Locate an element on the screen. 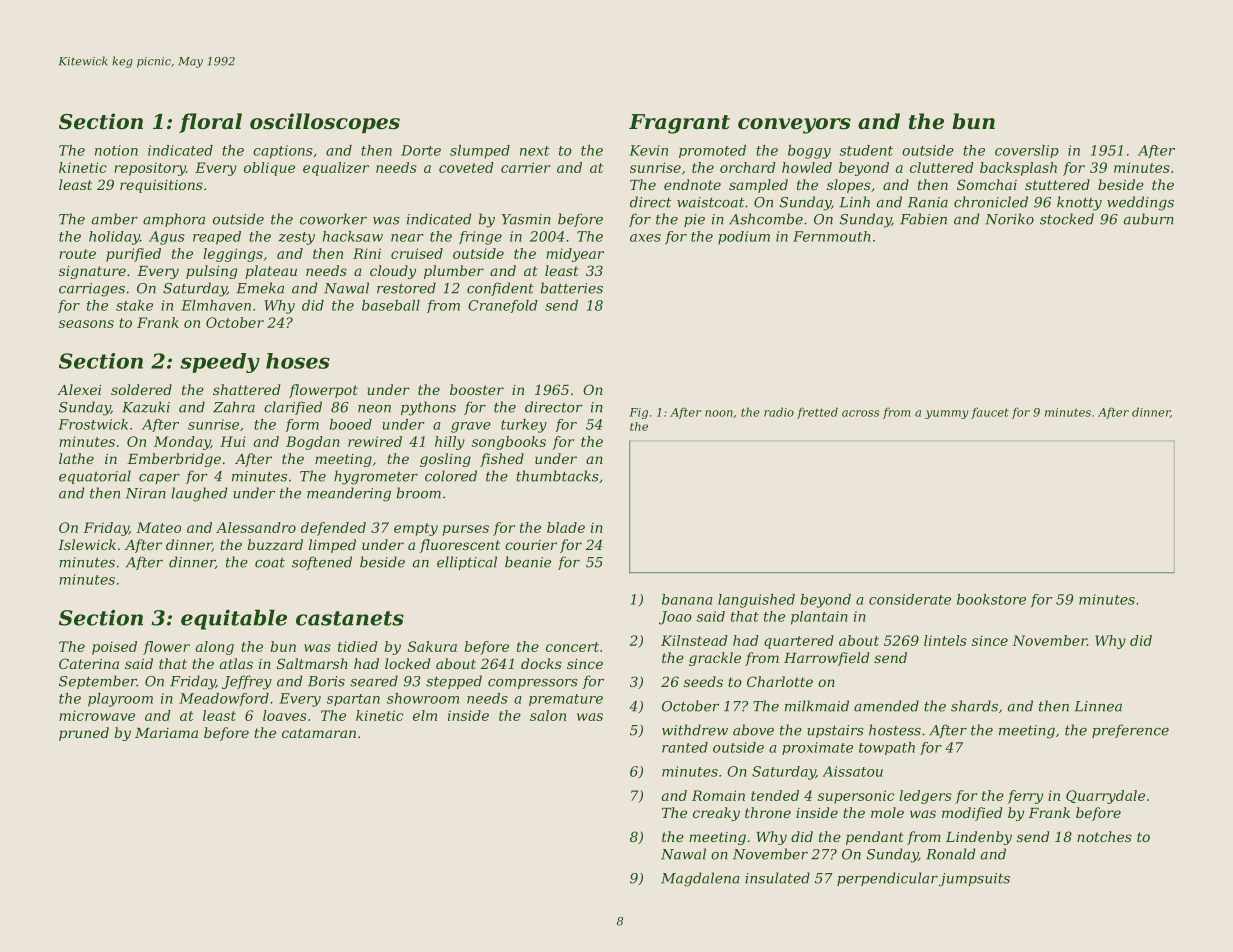  poised is located at coordinates (114, 648).
